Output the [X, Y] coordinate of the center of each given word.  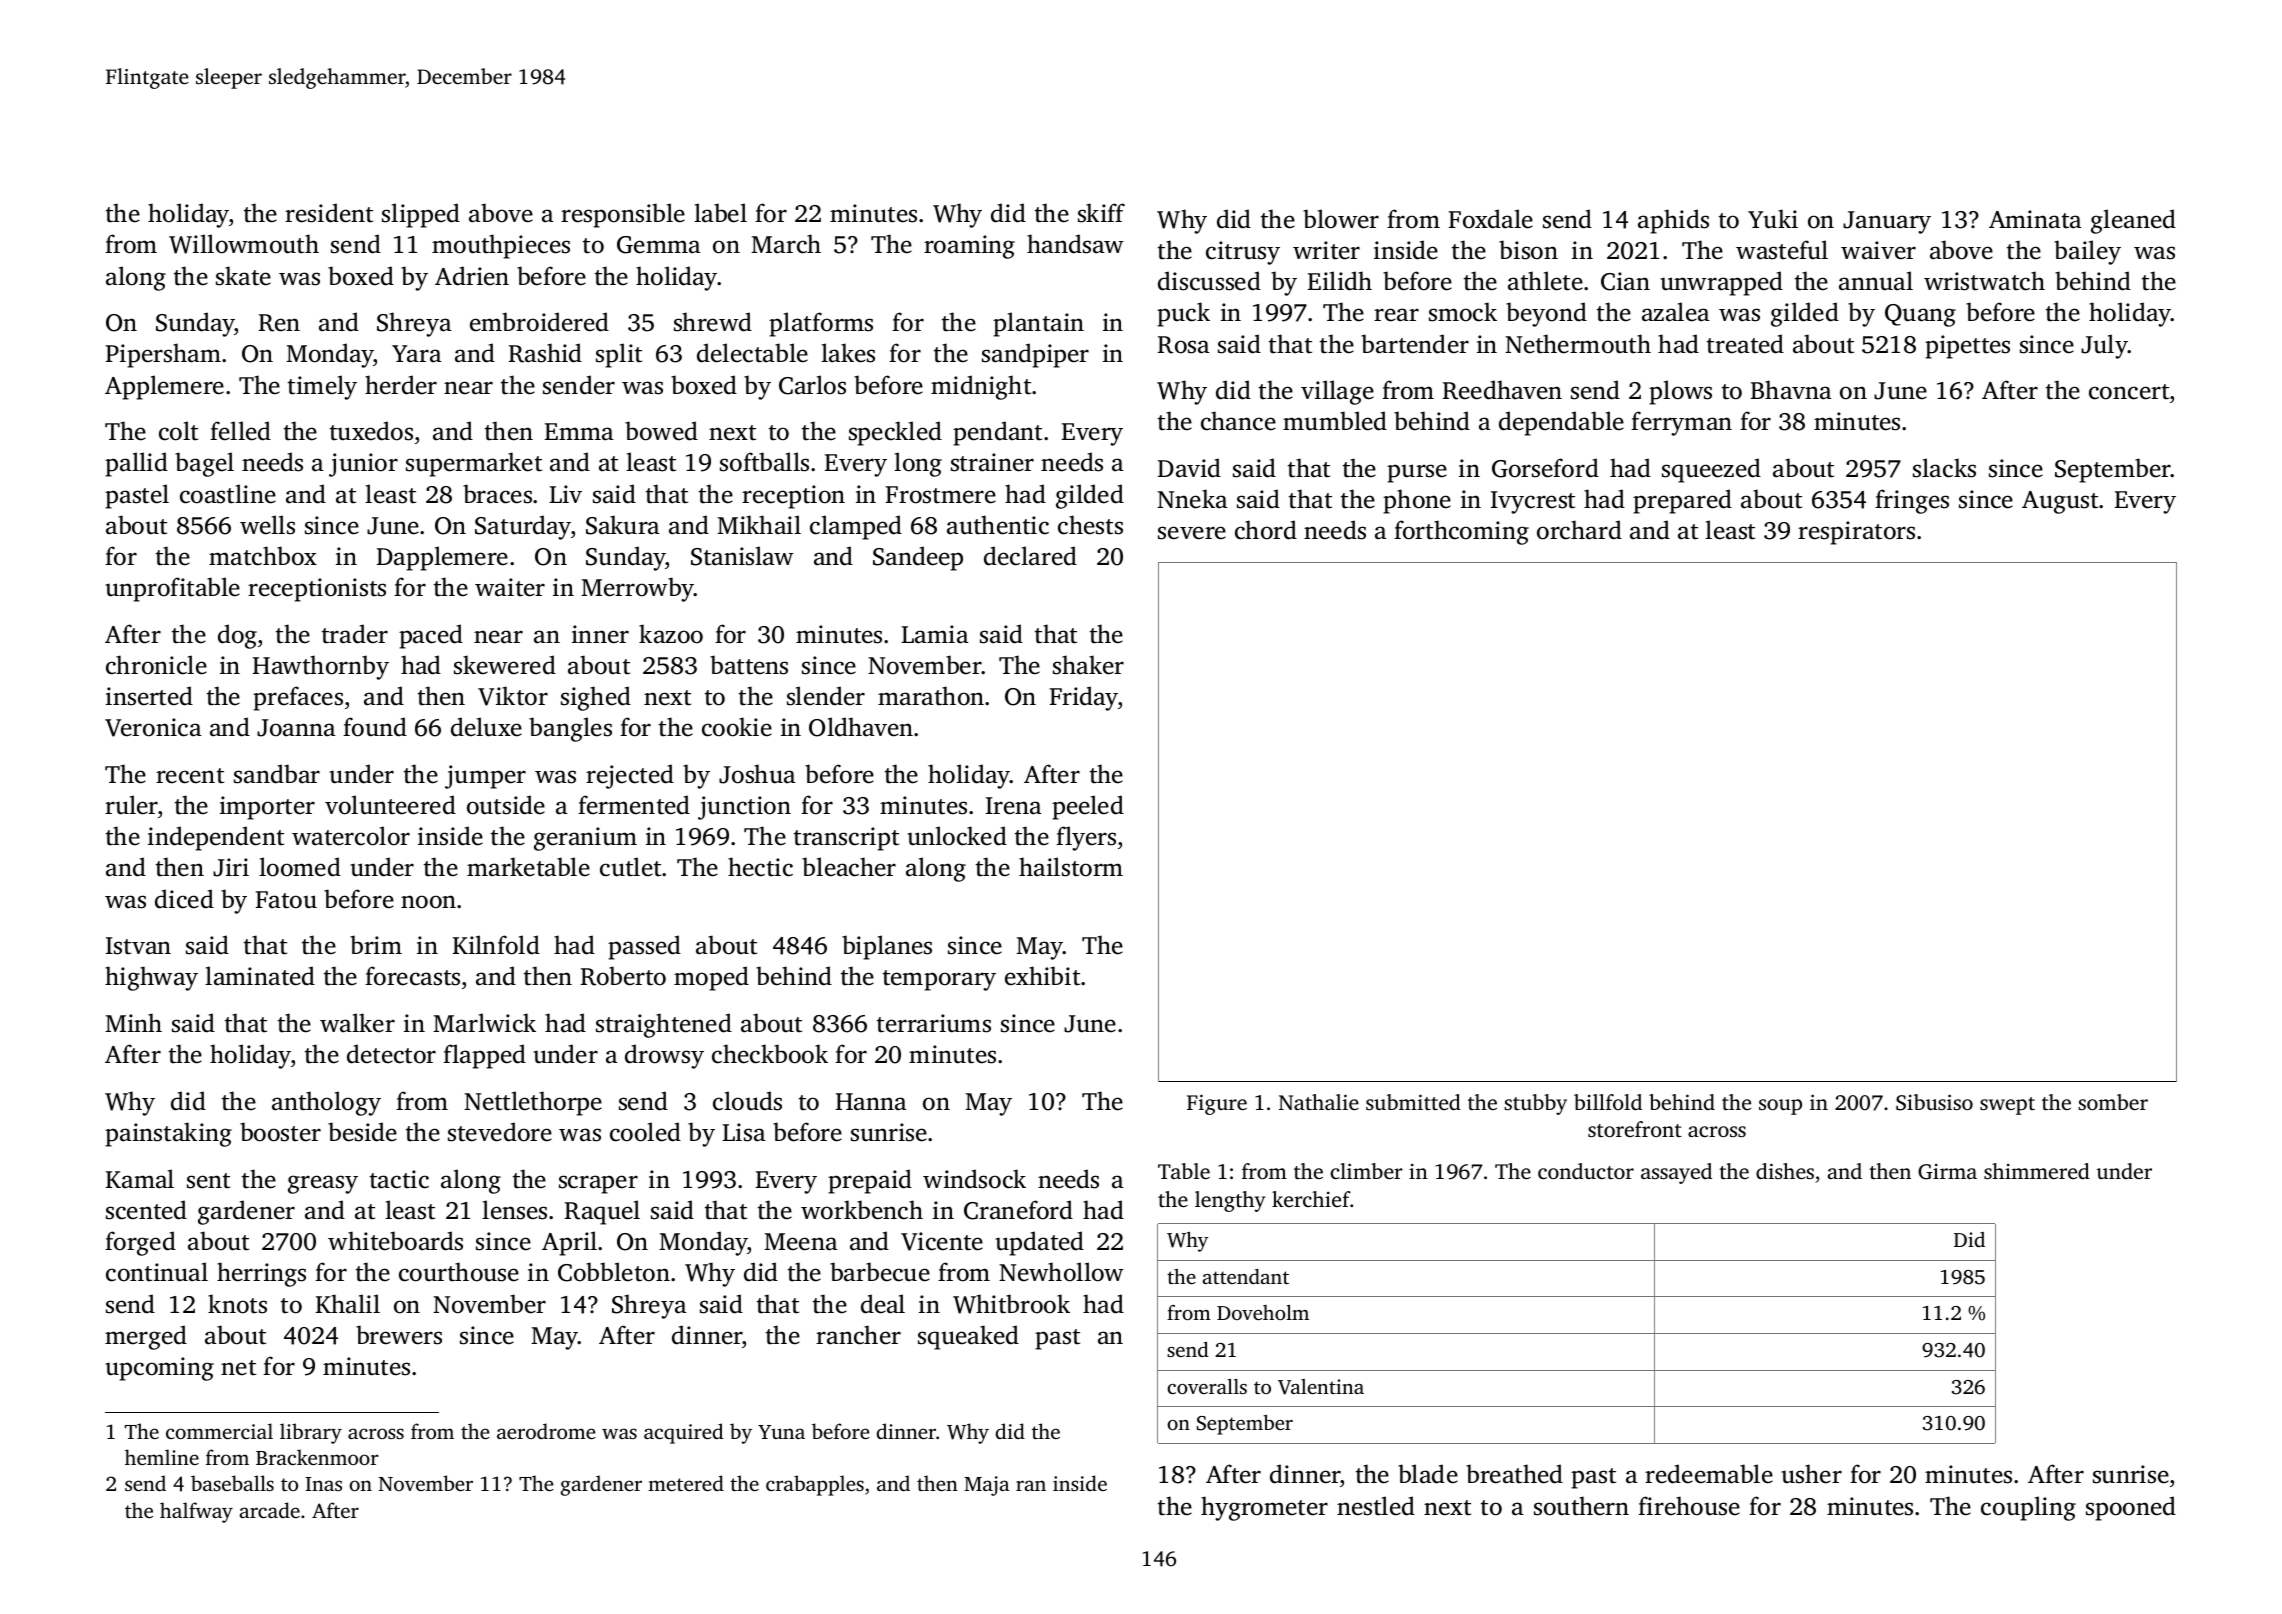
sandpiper [1035, 355]
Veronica [153, 727]
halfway [196, 1512]
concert [2129, 392]
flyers [1086, 838]
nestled [1376, 1506]
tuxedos [371, 431]
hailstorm [1071, 867]
